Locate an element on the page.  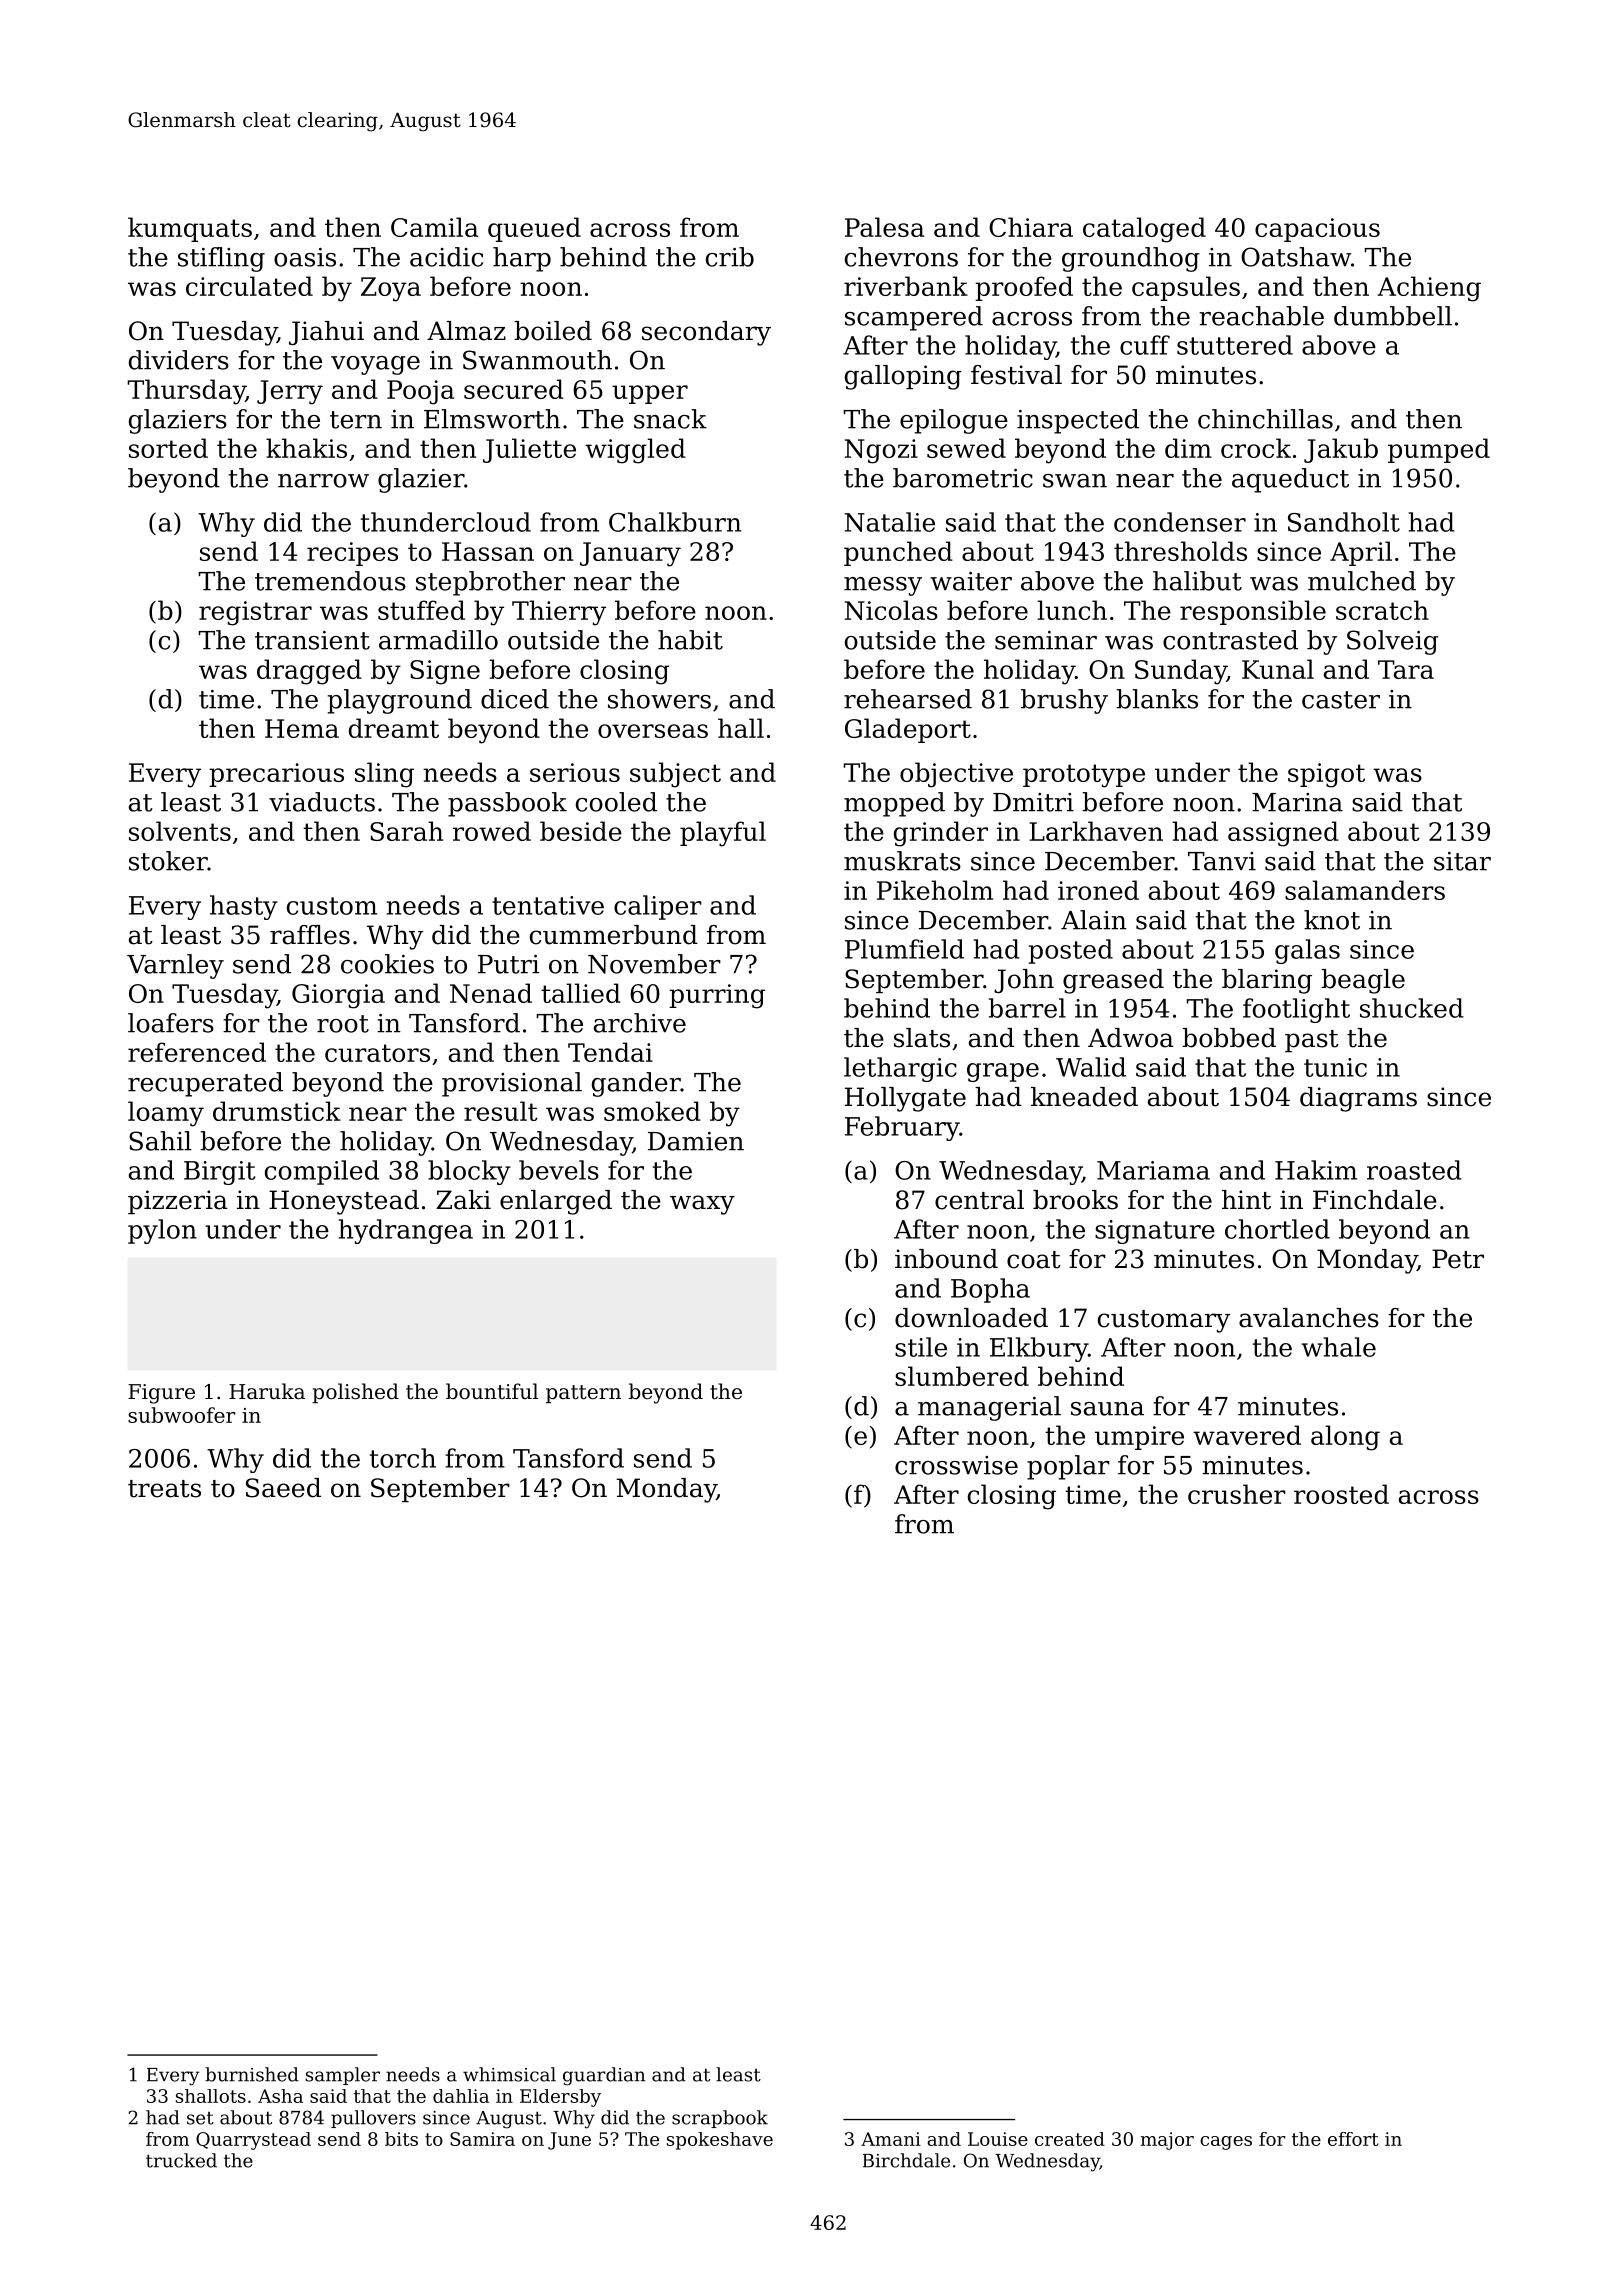
waiter is located at coordinates (971, 581).
